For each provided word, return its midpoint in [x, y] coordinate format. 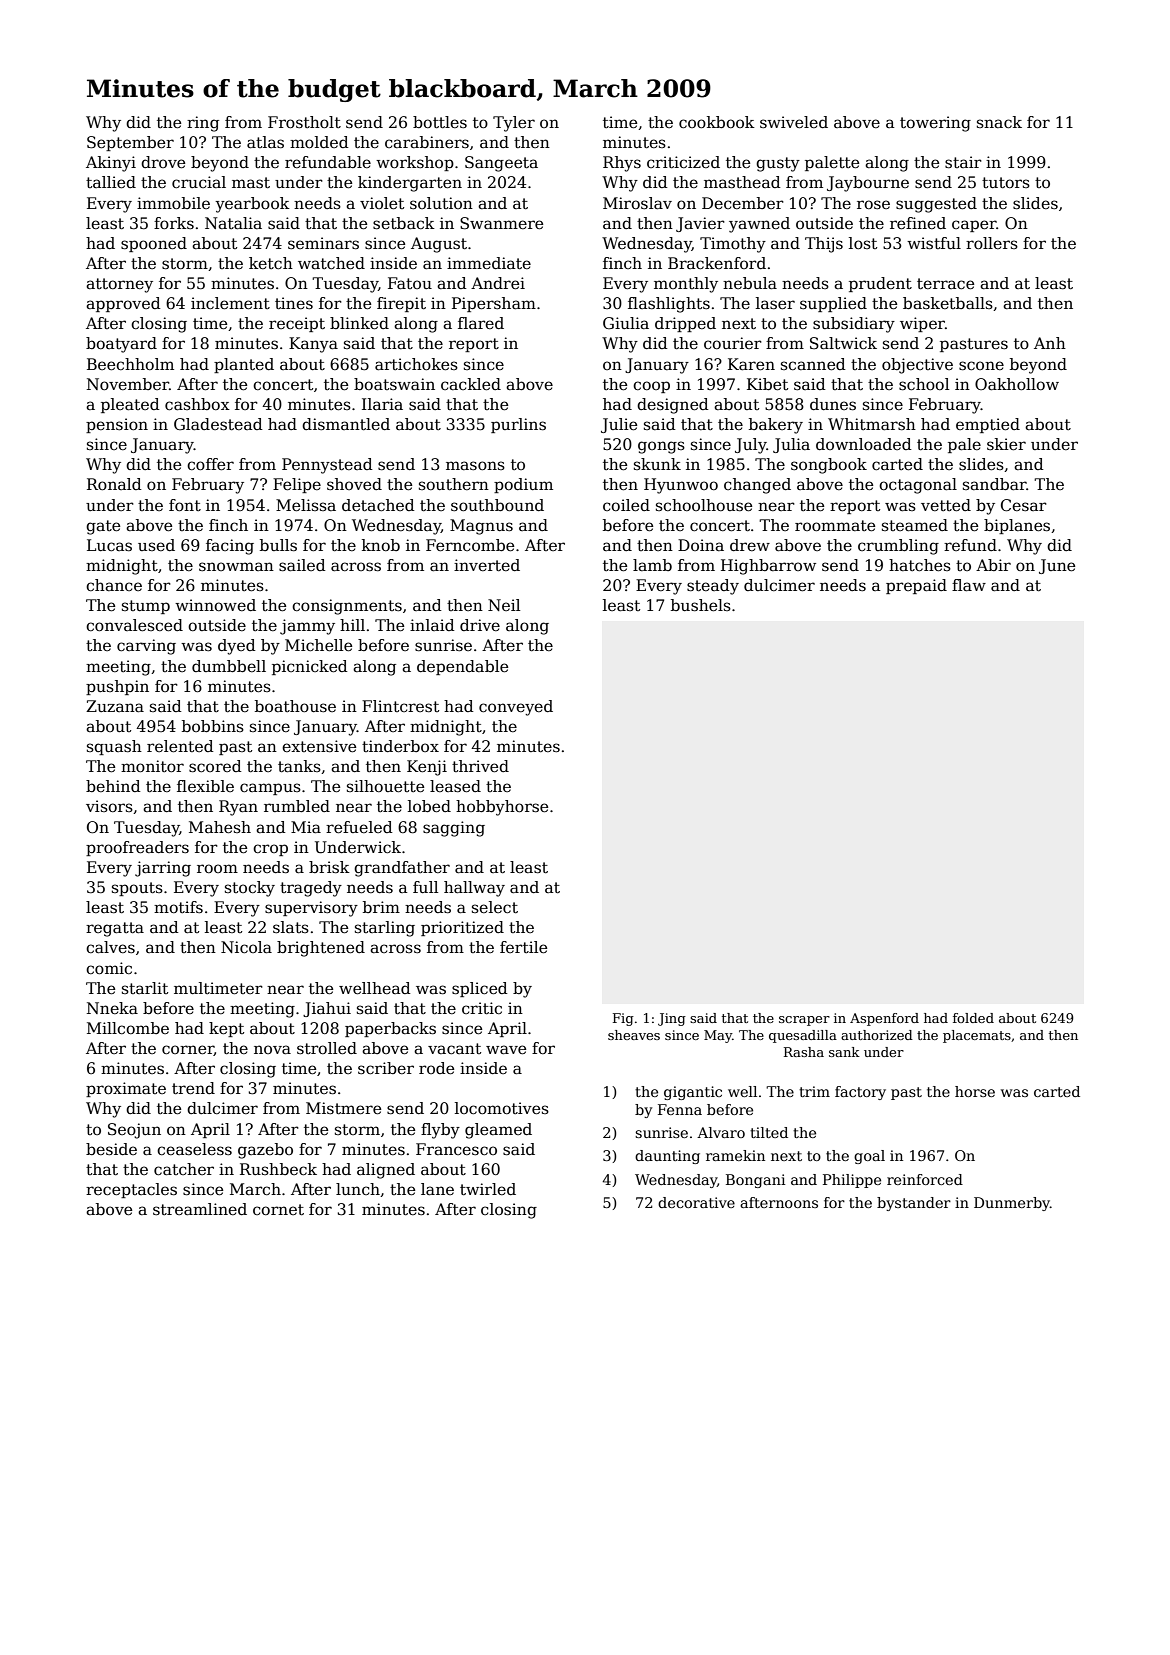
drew [750, 545]
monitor [152, 766]
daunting [667, 1157]
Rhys [622, 164]
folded [973, 1018]
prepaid [916, 586]
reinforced [925, 1179]
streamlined [200, 1209]
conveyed [516, 708]
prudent [880, 284]
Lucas [109, 545]
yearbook [252, 205]
